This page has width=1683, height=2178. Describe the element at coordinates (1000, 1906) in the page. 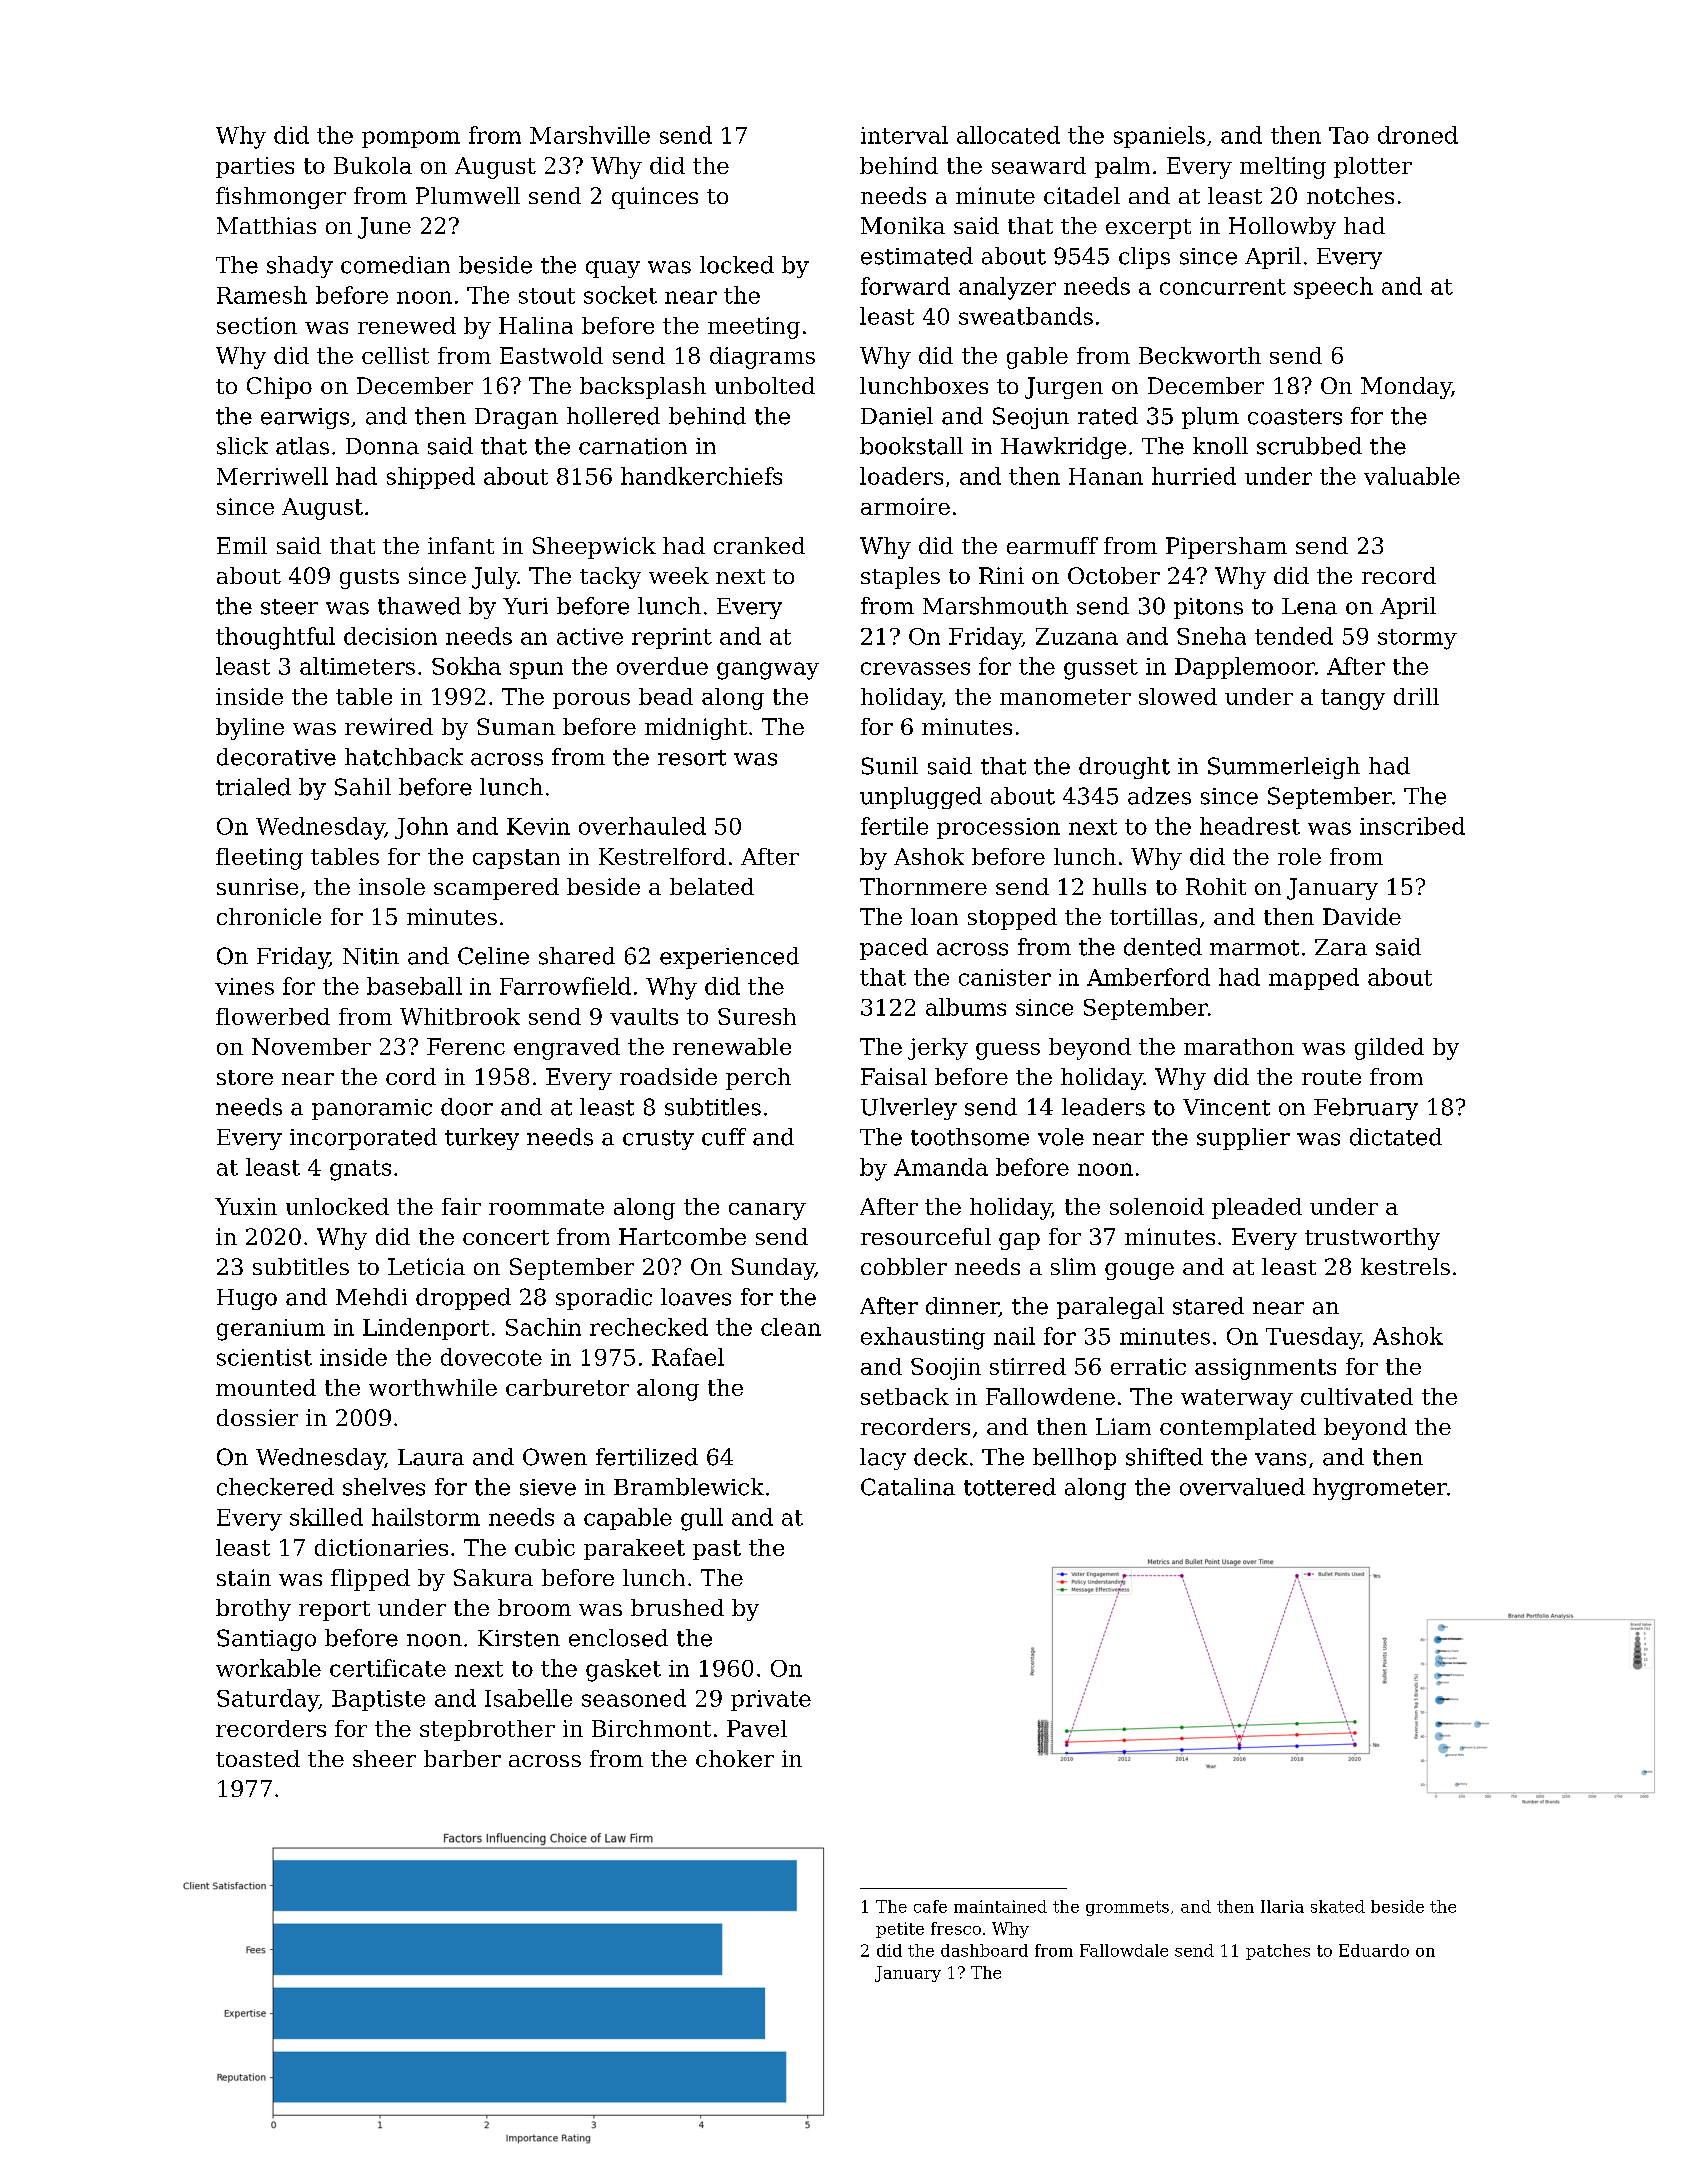

I see `maintained` at that location.
